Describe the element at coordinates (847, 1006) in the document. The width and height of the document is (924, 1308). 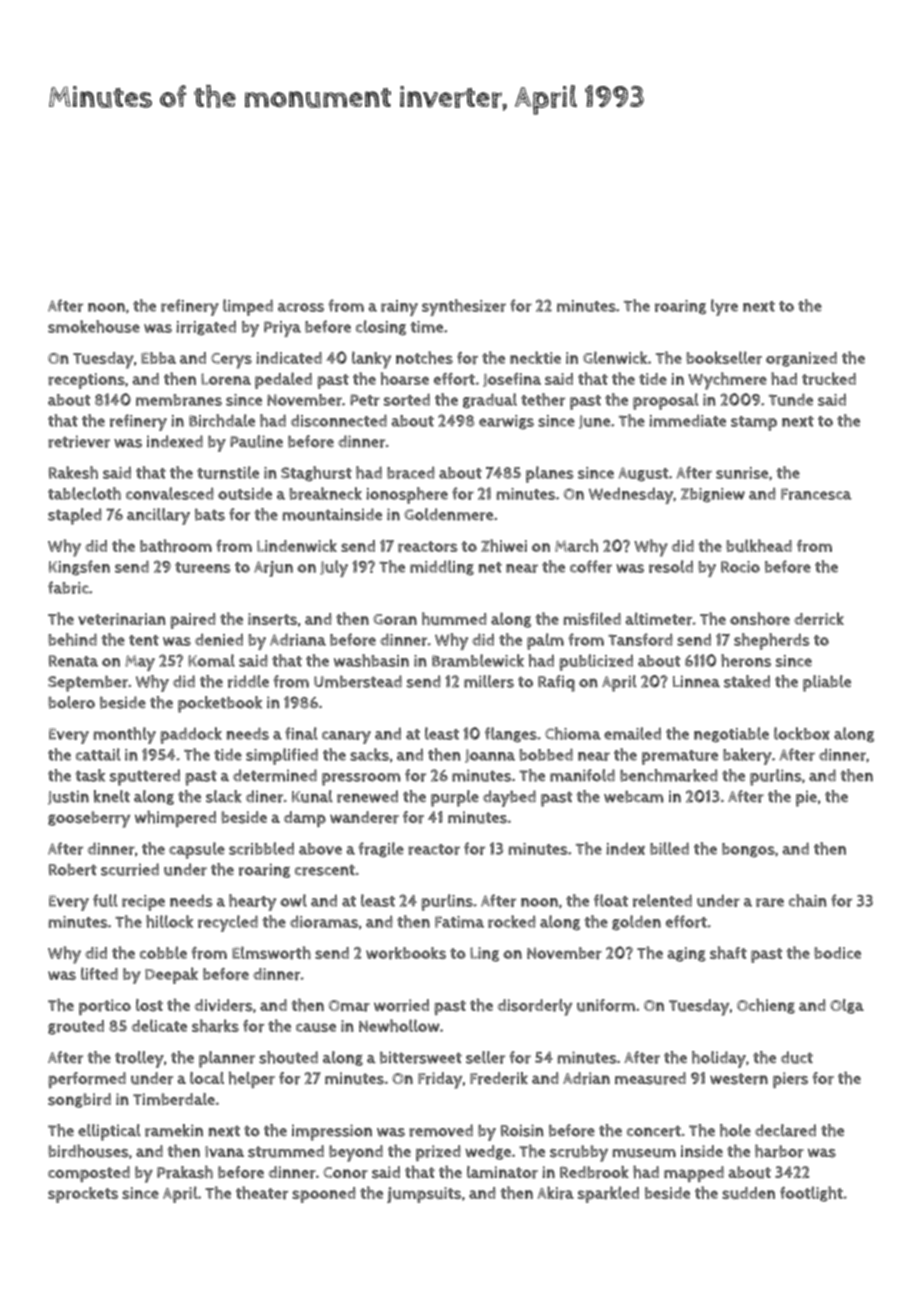
I see `Olga` at that location.
